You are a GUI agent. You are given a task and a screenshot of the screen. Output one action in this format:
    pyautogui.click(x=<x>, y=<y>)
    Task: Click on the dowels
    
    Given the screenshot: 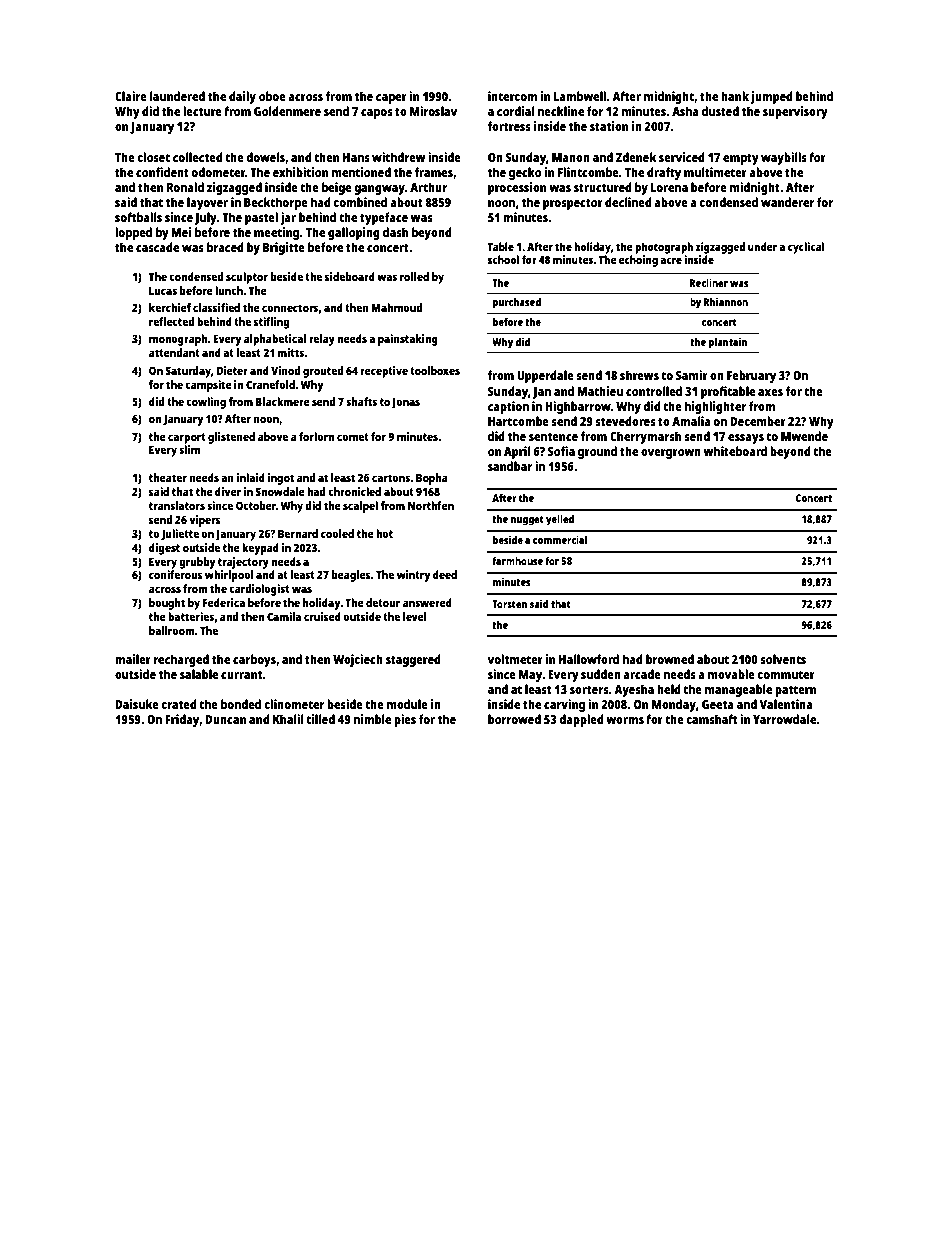 What is the action you would take?
    pyautogui.click(x=265, y=157)
